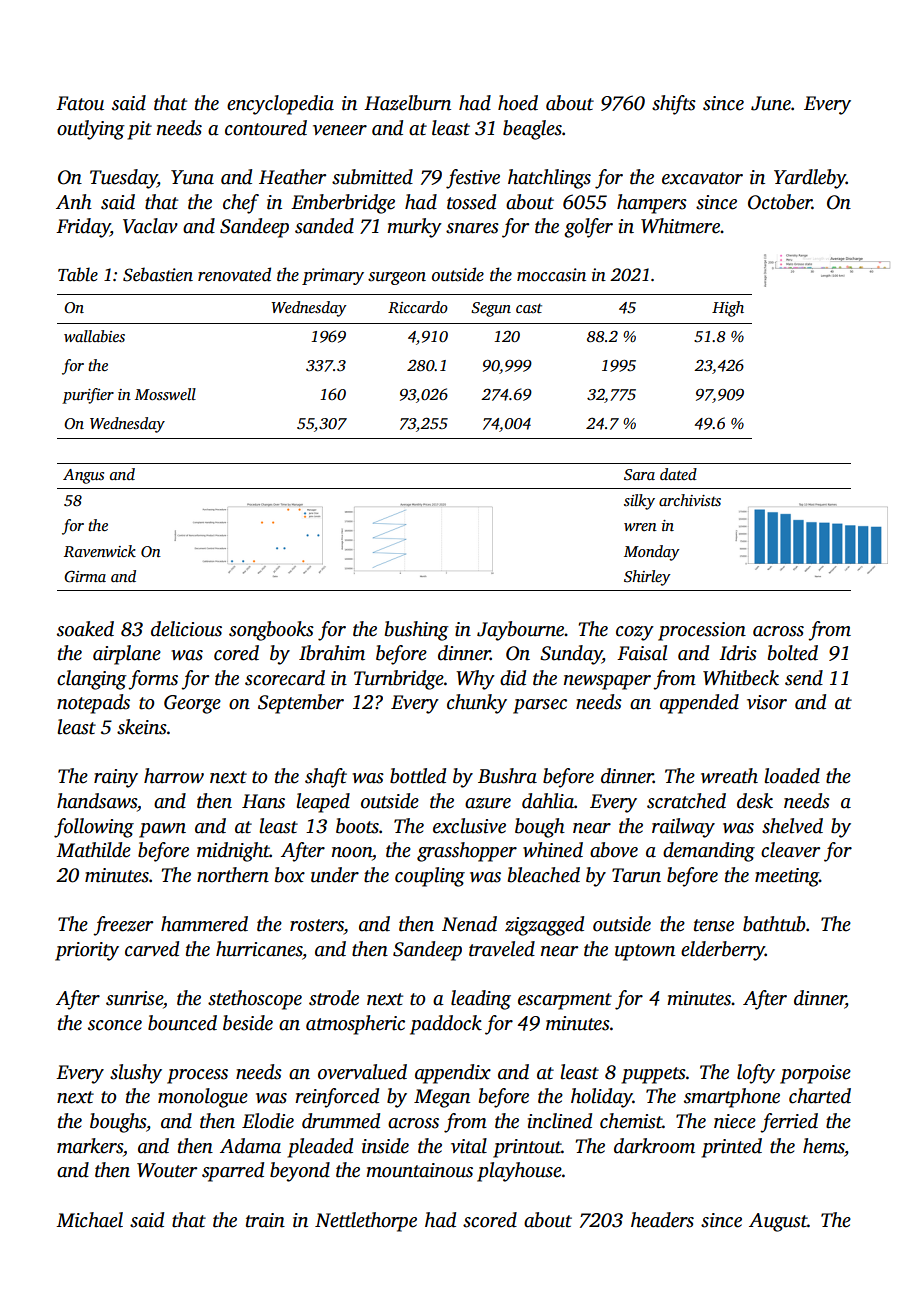 The image size is (908, 1316). What do you see at coordinates (662, 1220) in the screenshot?
I see `headers` at bounding box center [662, 1220].
